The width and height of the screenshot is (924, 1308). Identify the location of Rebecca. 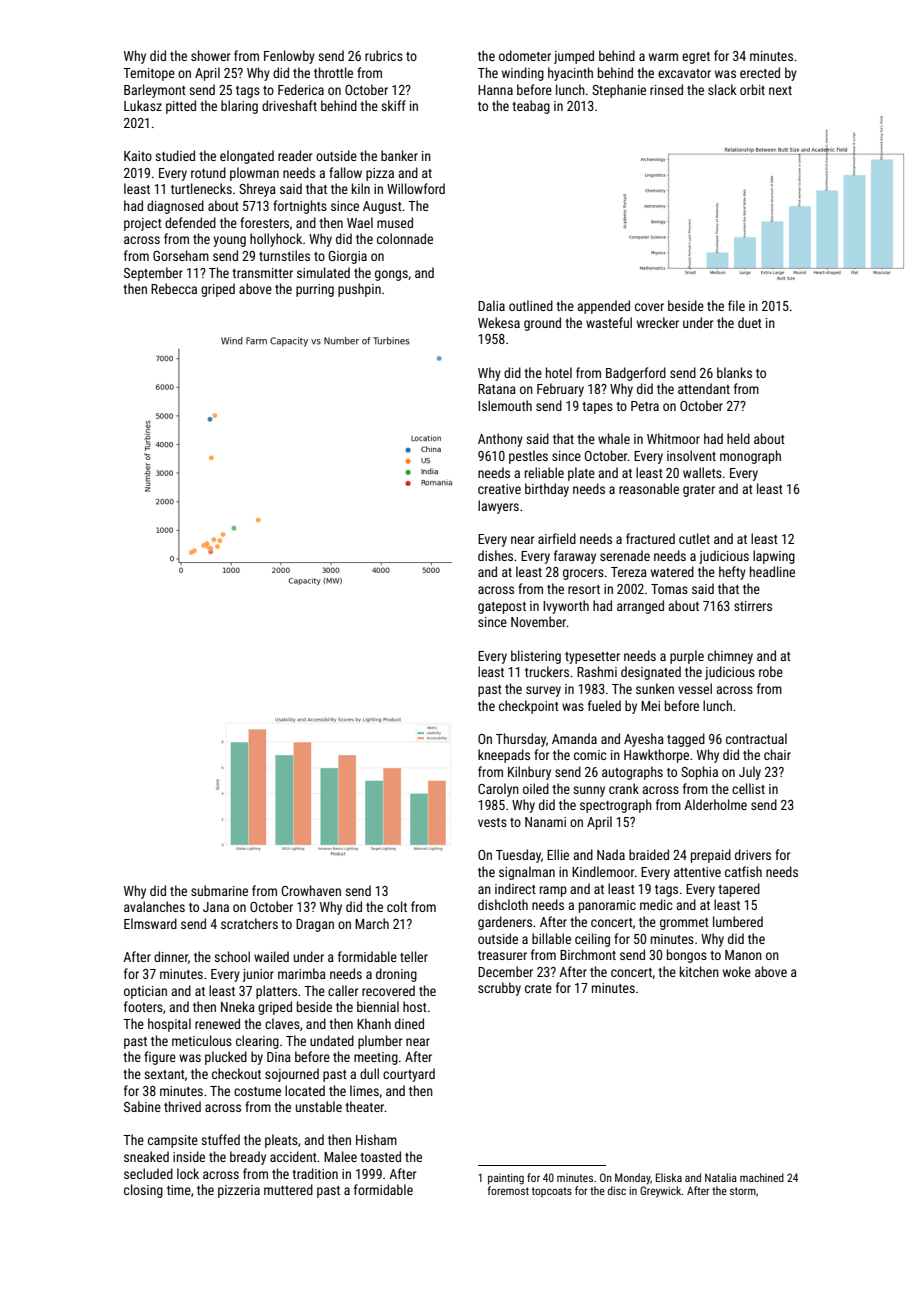
(174, 288).
